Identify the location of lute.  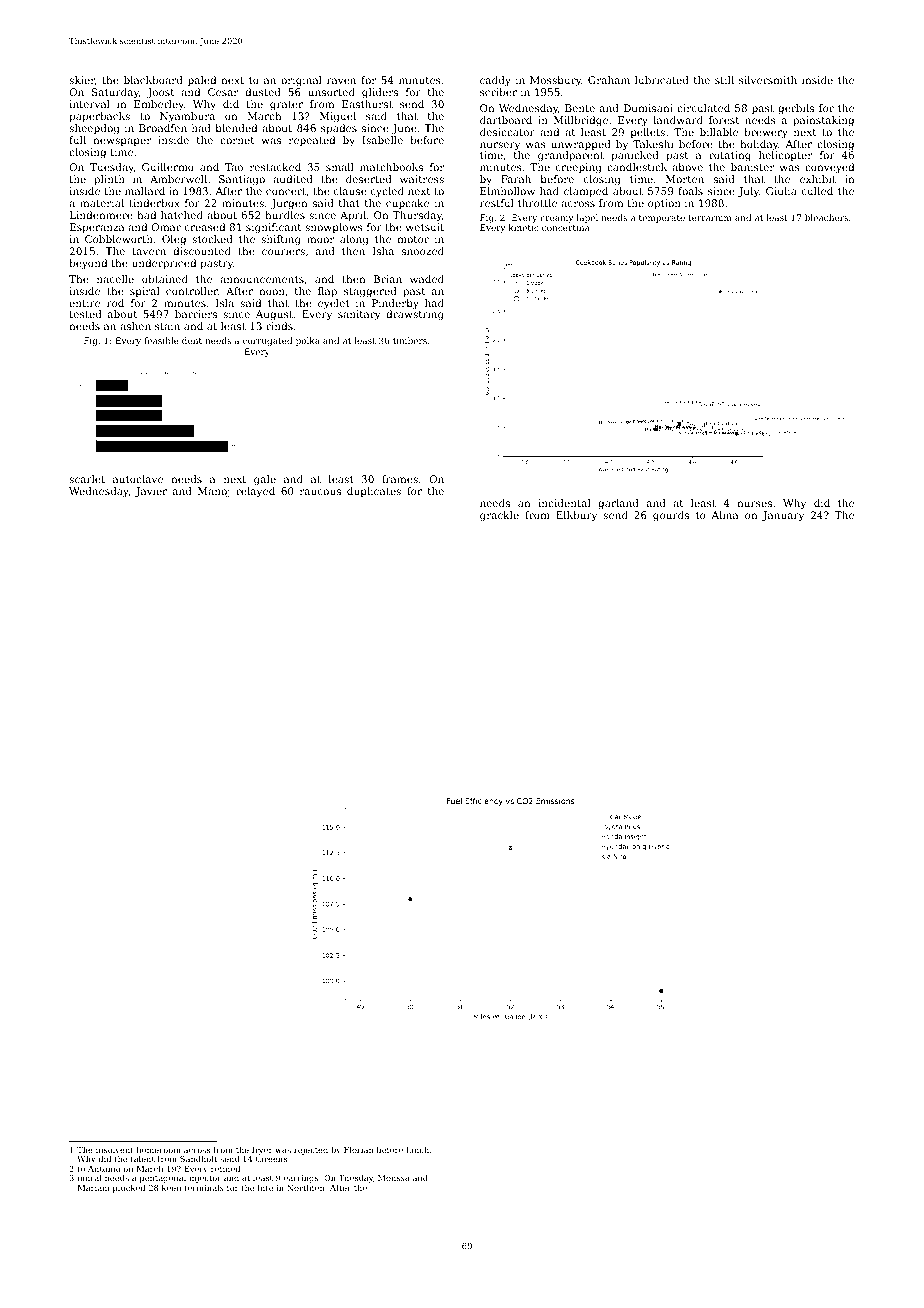
(265, 1187).
